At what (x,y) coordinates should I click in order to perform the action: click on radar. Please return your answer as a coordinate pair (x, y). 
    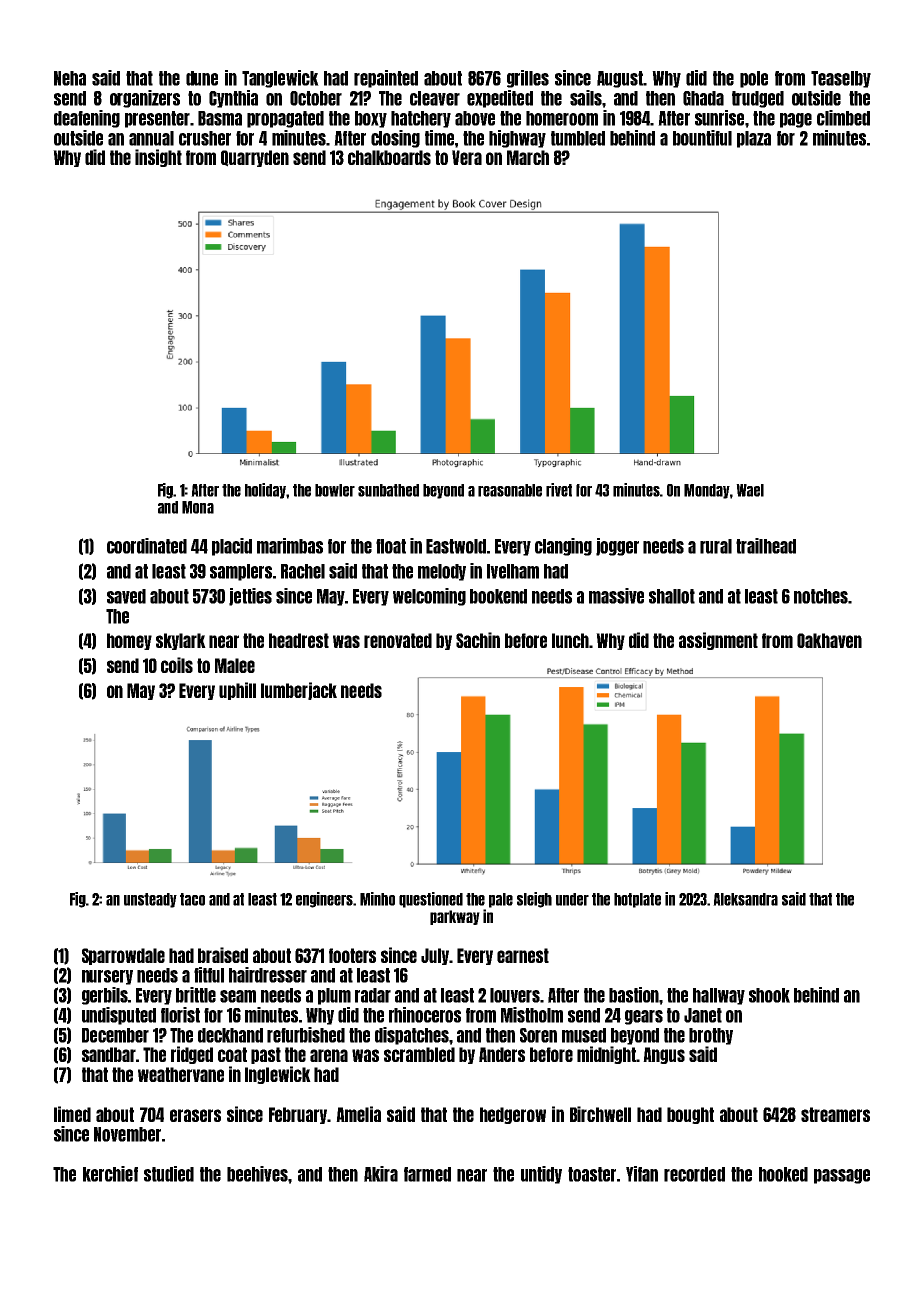
    Looking at the image, I should click on (373, 995).
